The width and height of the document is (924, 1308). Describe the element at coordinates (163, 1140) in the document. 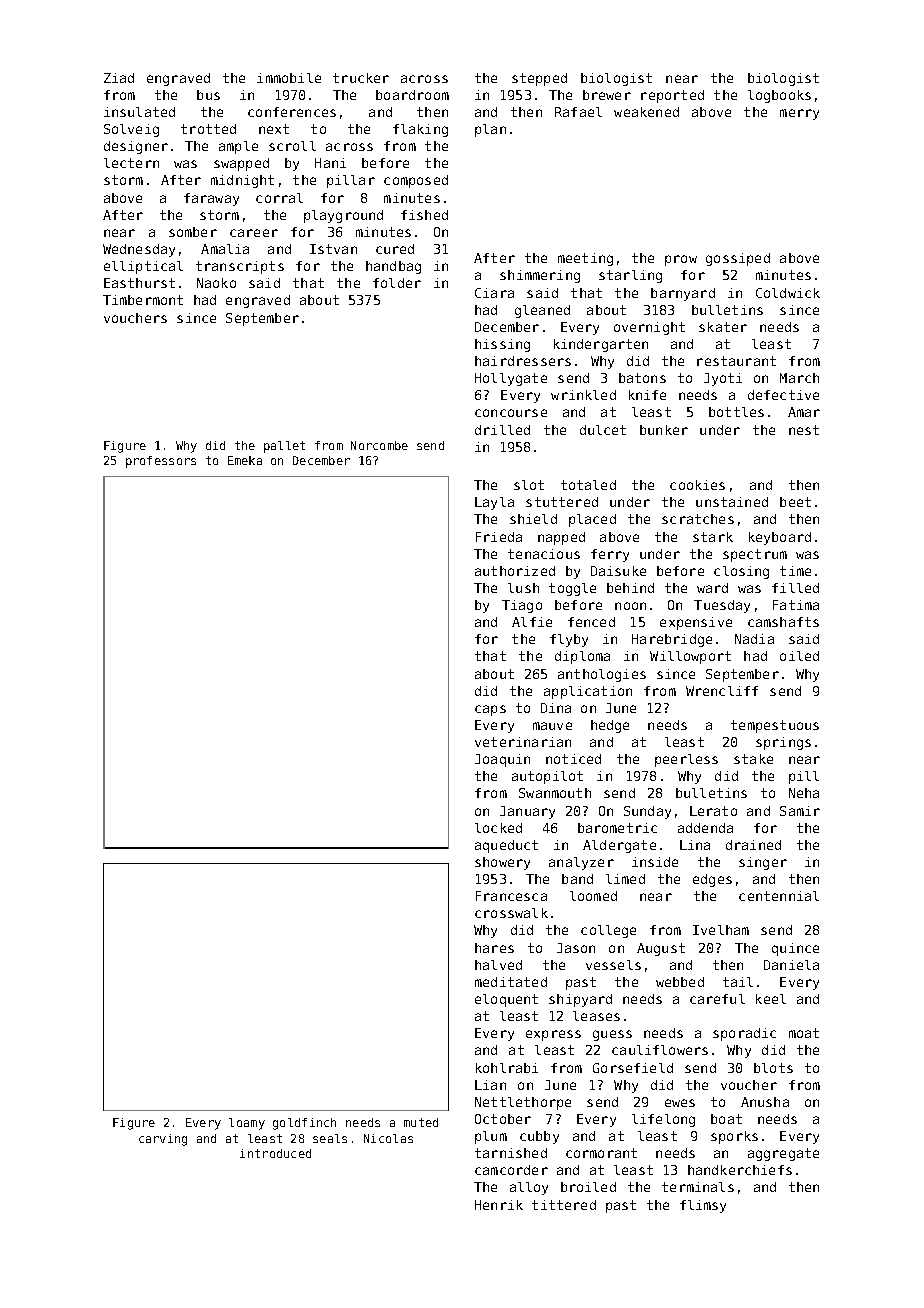

I see `carving` at that location.
